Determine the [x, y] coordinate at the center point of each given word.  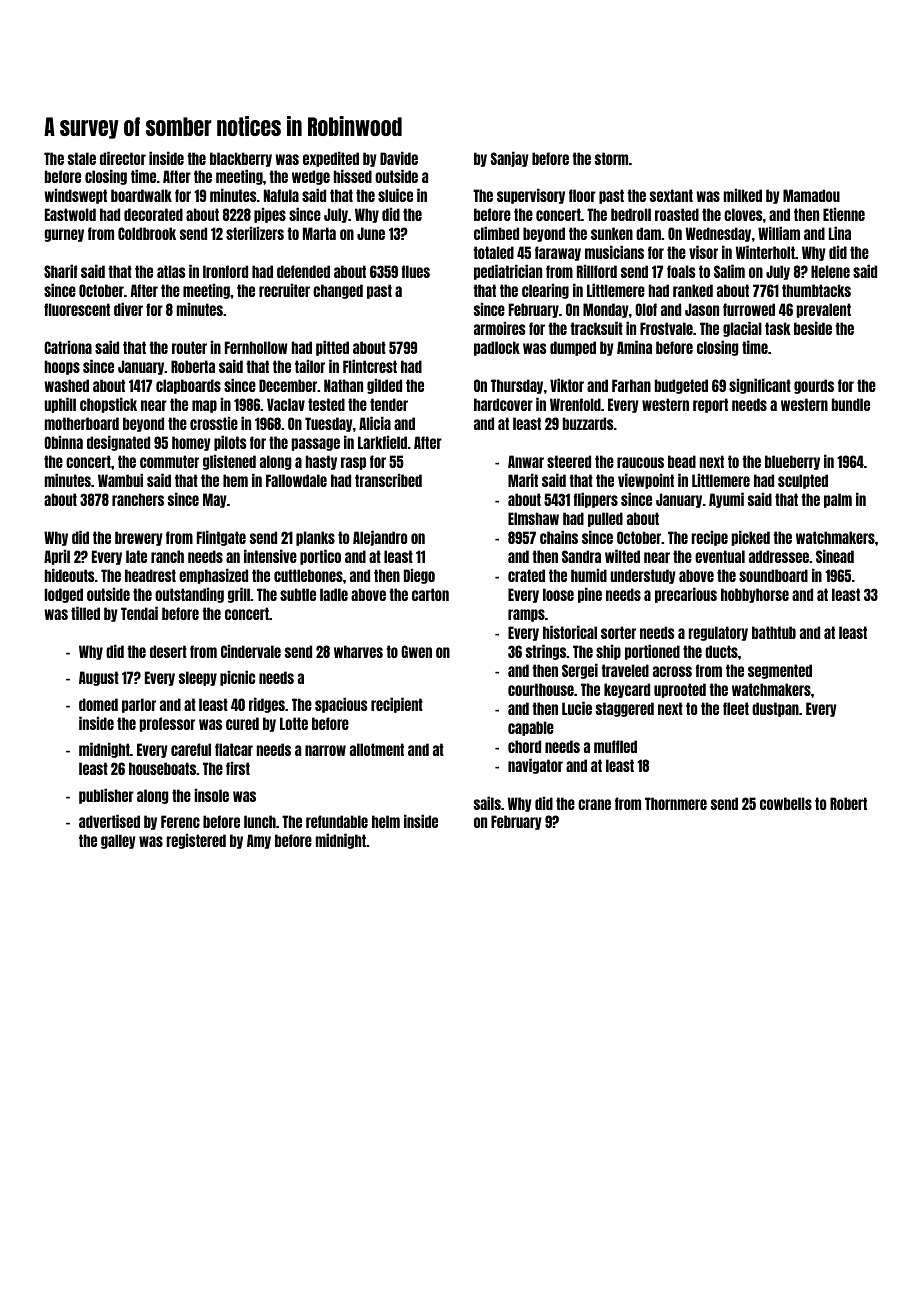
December [288, 385]
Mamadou [811, 195]
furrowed [749, 309]
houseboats [162, 768]
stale [82, 158]
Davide [399, 158]
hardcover [503, 404]
